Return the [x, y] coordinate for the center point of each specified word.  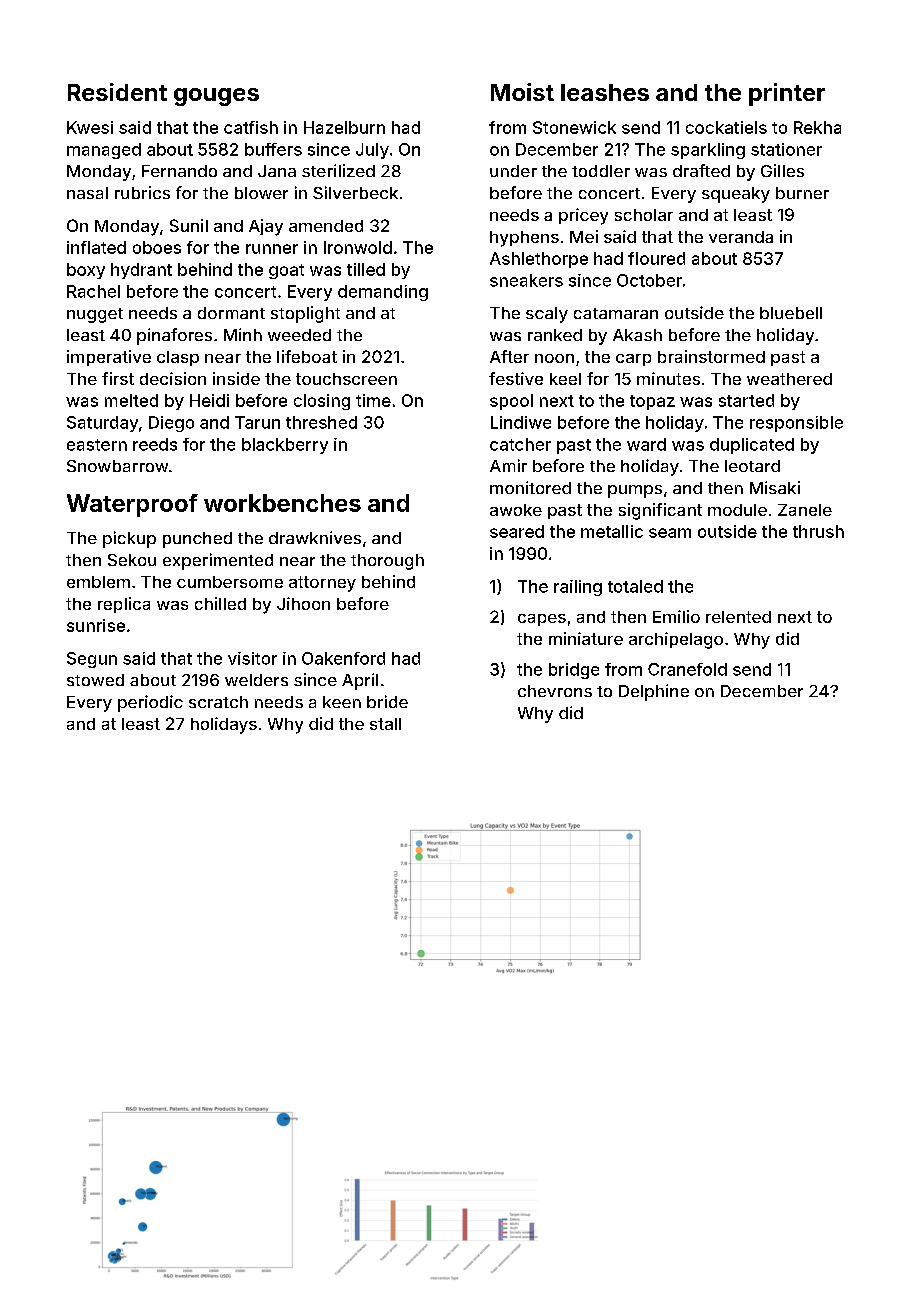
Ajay [266, 227]
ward [646, 444]
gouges [216, 97]
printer [787, 94]
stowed [95, 680]
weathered [789, 379]
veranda [741, 237]
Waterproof [132, 505]
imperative [109, 358]
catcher [520, 444]
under [513, 171]
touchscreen [346, 379]
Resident [117, 92]
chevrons [555, 691]
